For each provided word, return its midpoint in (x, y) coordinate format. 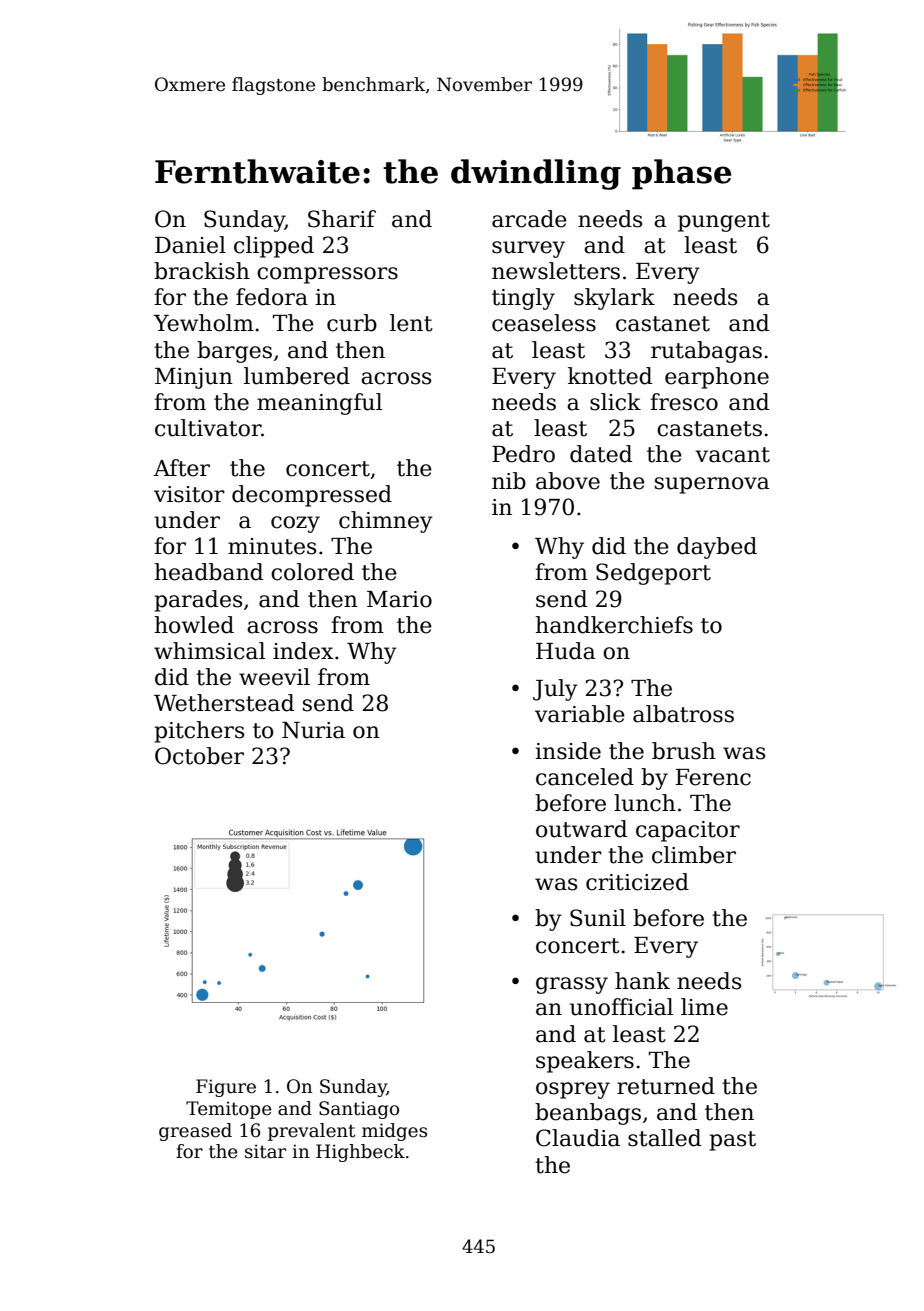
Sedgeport (653, 574)
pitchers (199, 732)
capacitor (688, 831)
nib (509, 481)
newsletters (556, 271)
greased (195, 1132)
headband (208, 572)
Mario (399, 599)
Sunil (598, 918)
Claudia (578, 1138)
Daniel (190, 245)
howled (194, 625)
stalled (664, 1138)
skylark (614, 299)
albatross (683, 714)
